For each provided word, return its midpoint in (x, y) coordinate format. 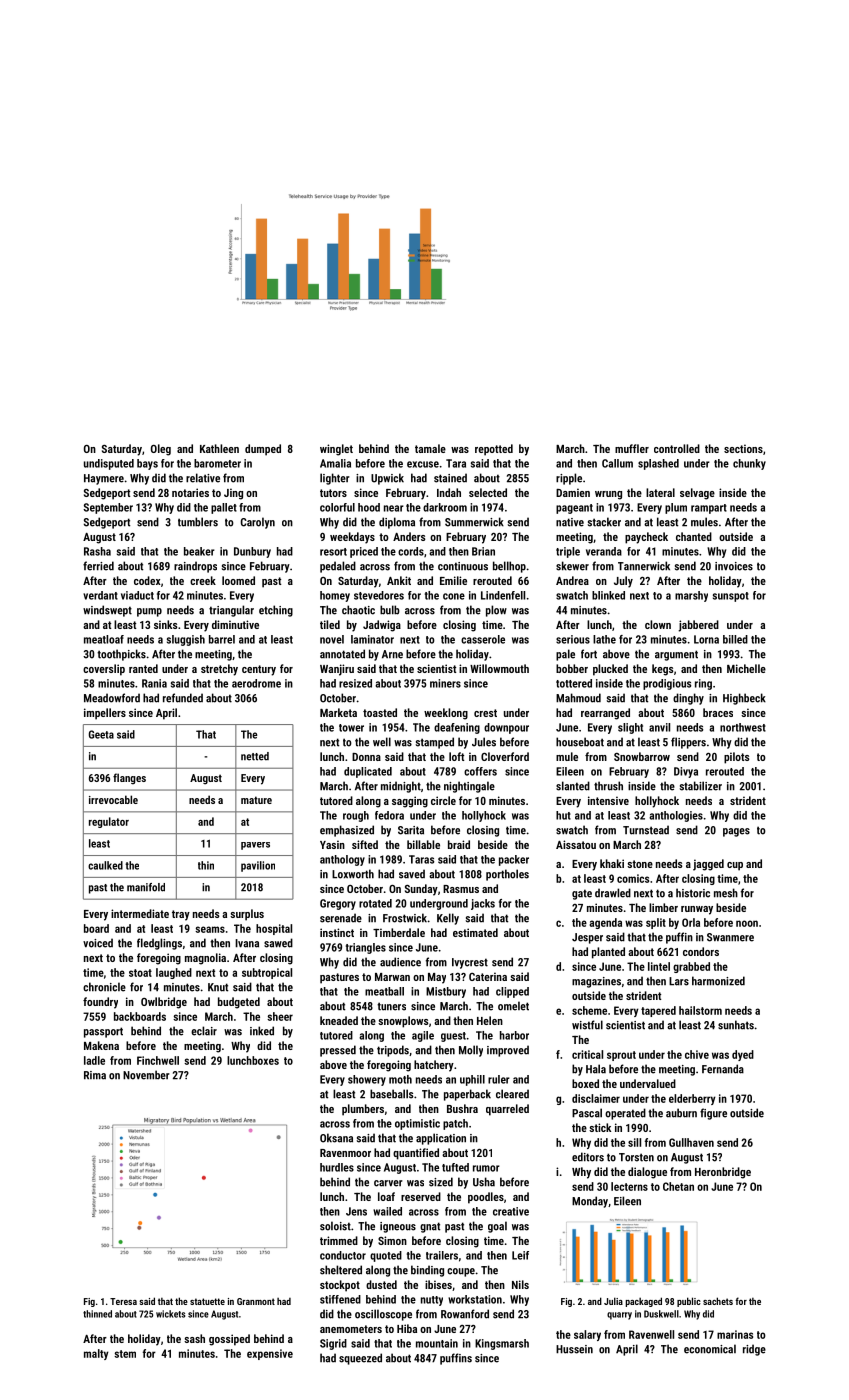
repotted (494, 450)
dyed (743, 1055)
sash (194, 1338)
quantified (416, 1154)
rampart (709, 509)
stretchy (219, 670)
